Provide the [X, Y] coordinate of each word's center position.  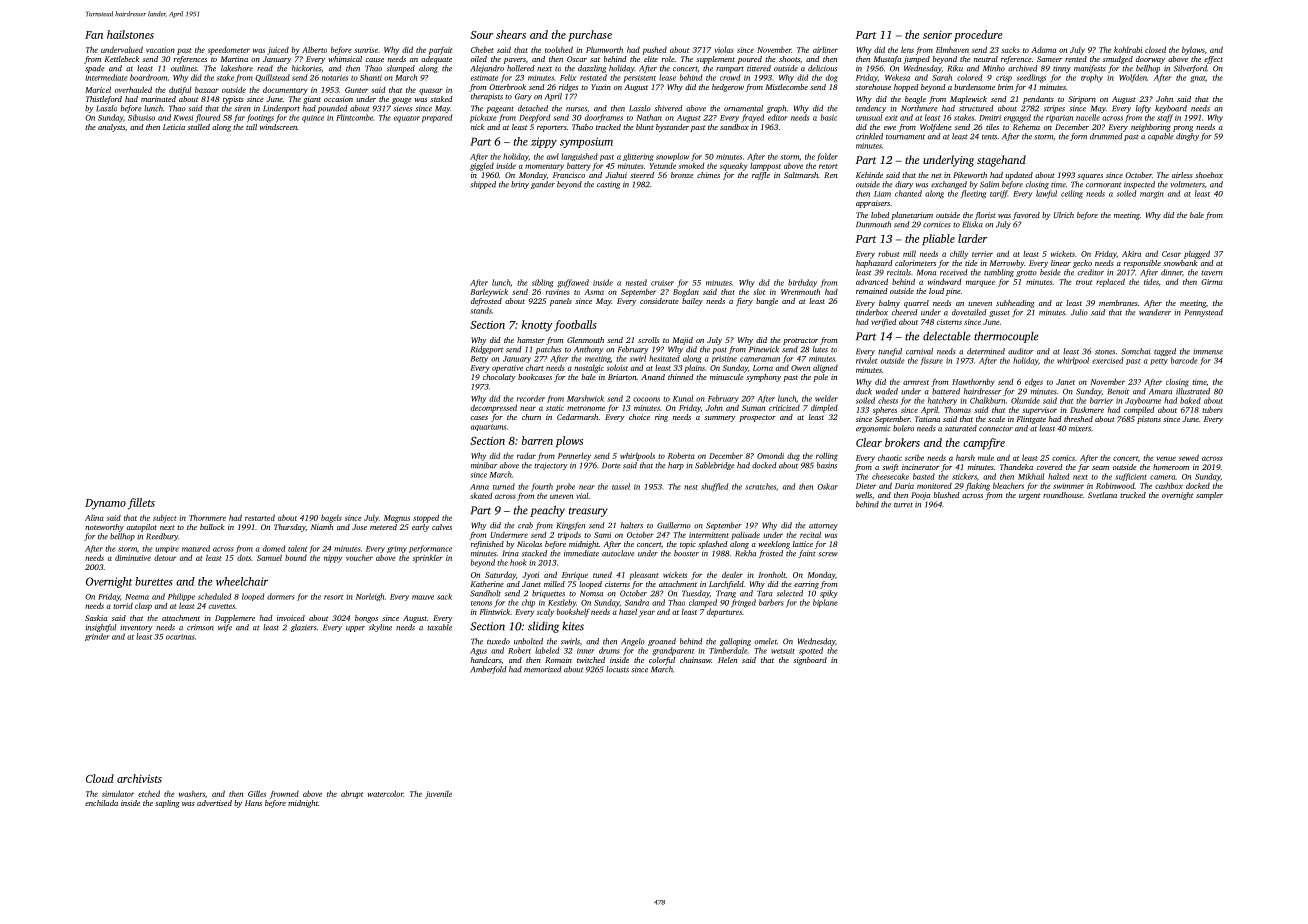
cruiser [662, 283]
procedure [978, 36]
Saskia [96, 618]
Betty [479, 359]
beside [1050, 272]
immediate [581, 553]
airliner [825, 50]
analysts [111, 128]
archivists [139, 778]
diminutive [133, 558]
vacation [160, 50]
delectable [946, 336]
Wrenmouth [800, 292]
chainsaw [695, 660]
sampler [1209, 496]
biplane [825, 603]
